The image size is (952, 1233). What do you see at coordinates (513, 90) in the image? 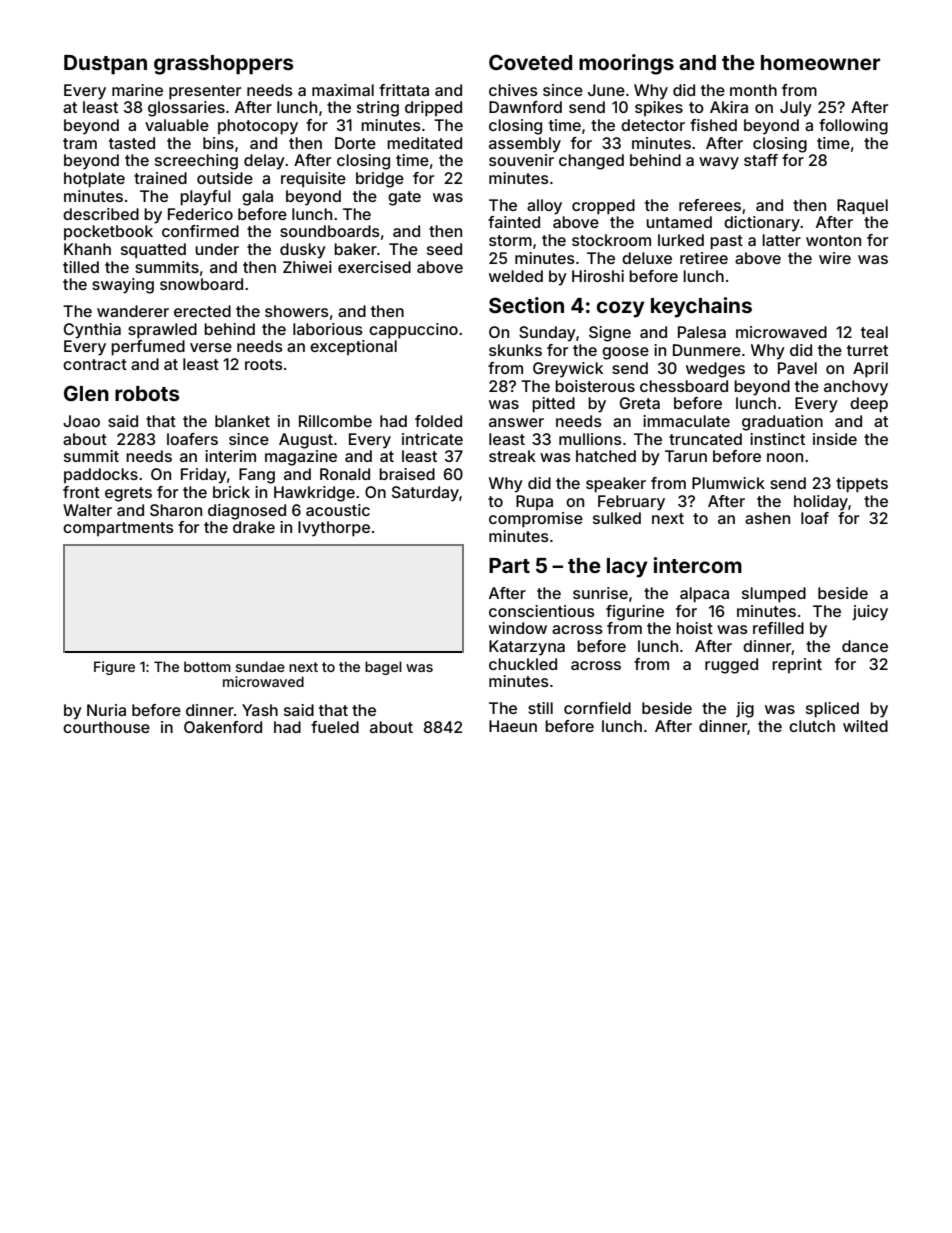
I see `chives` at bounding box center [513, 90].
